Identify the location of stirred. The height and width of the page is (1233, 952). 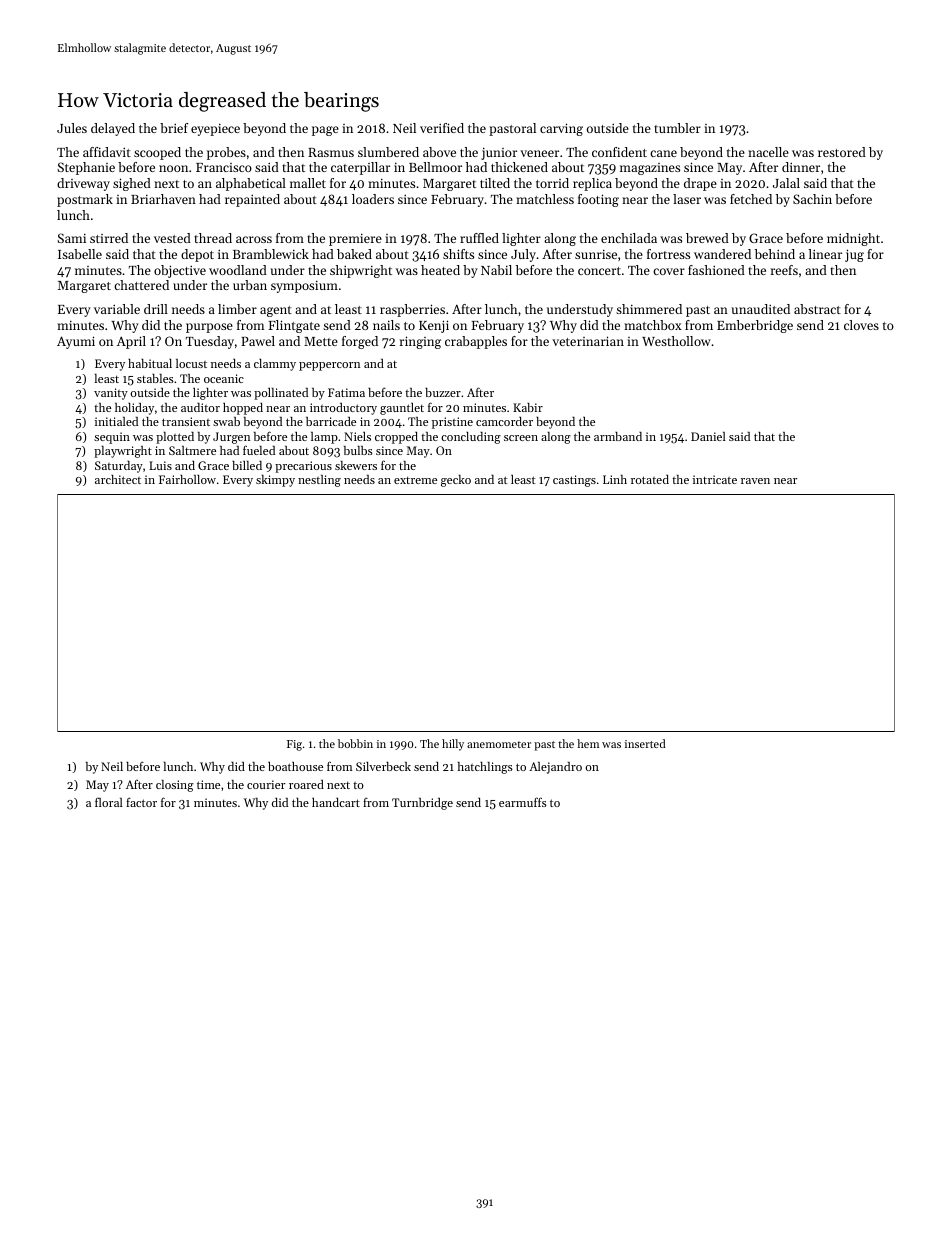
(109, 238).
